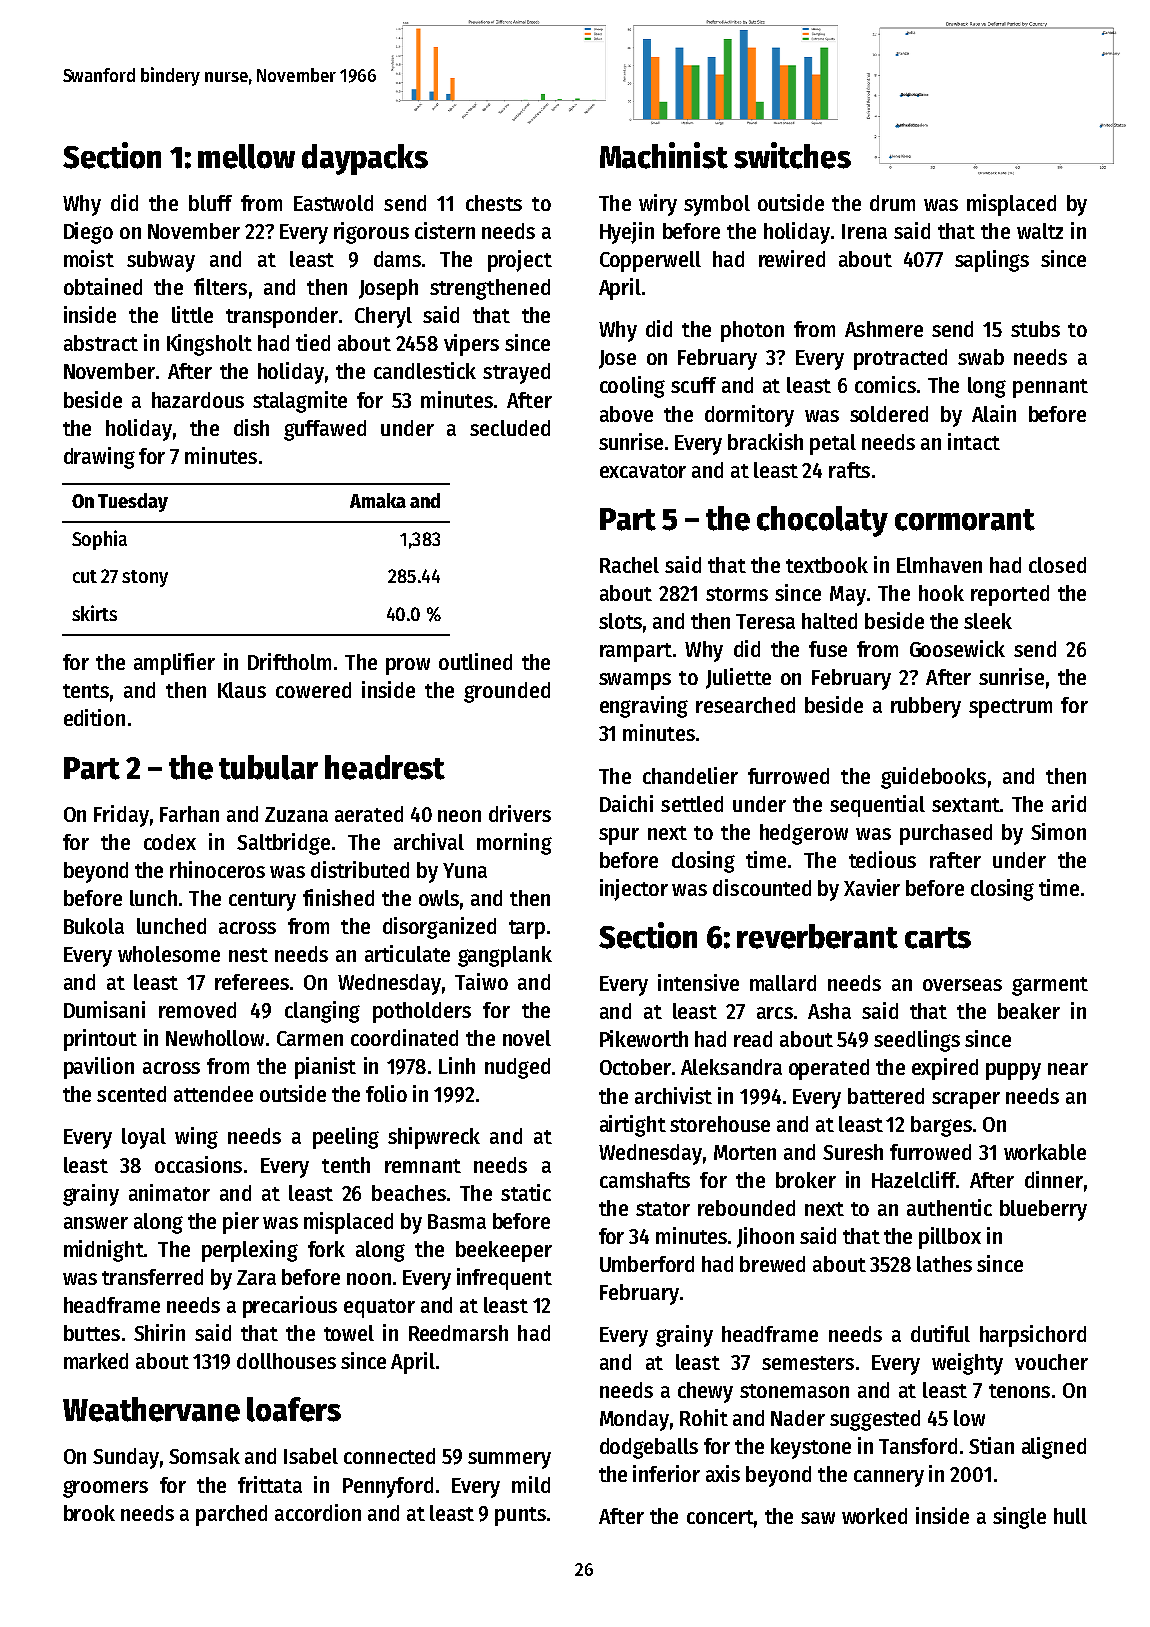  I want to click on Driftholm, so click(289, 661).
